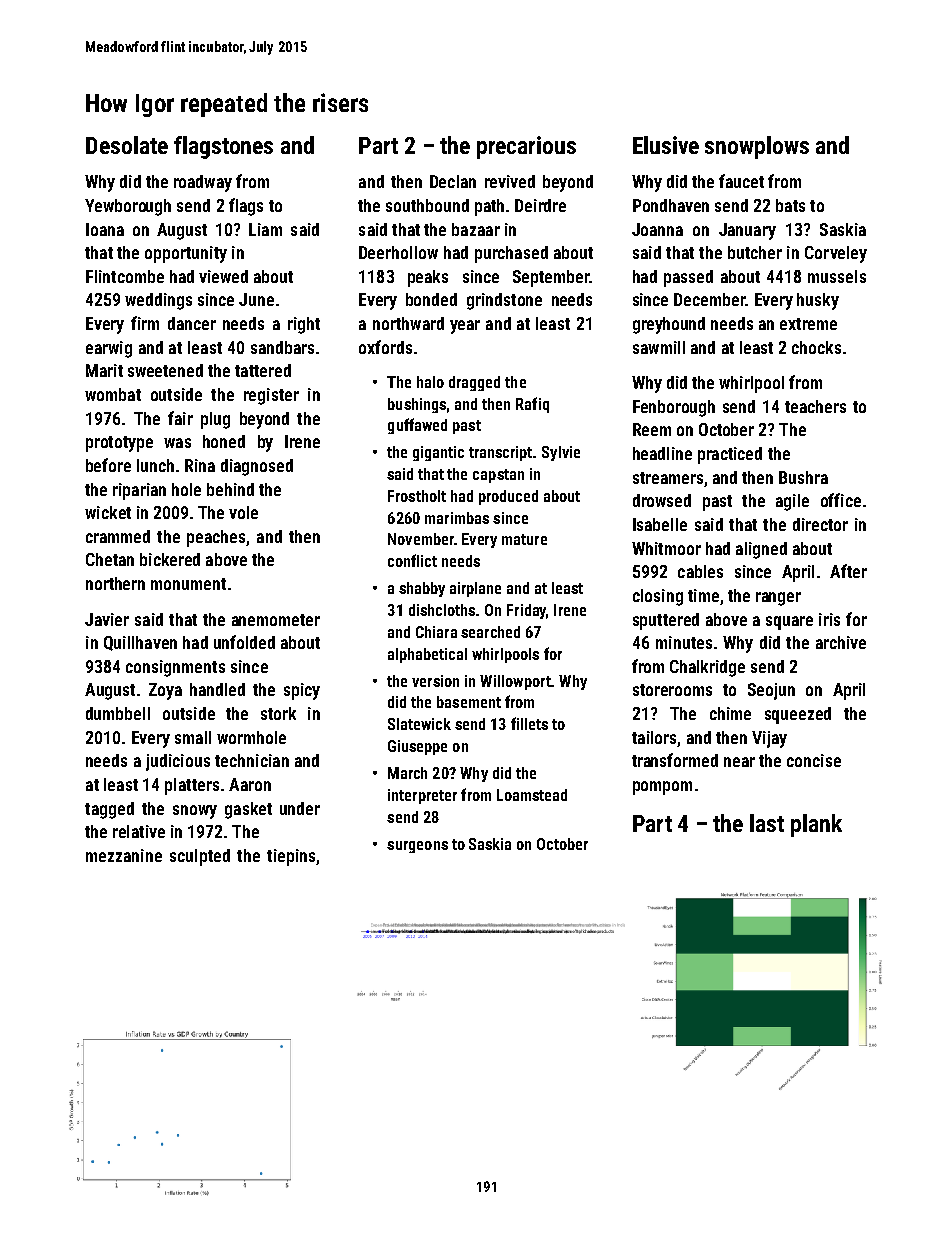 This screenshot has width=952, height=1233. Describe the element at coordinates (662, 788) in the screenshot. I see `pompom` at that location.
